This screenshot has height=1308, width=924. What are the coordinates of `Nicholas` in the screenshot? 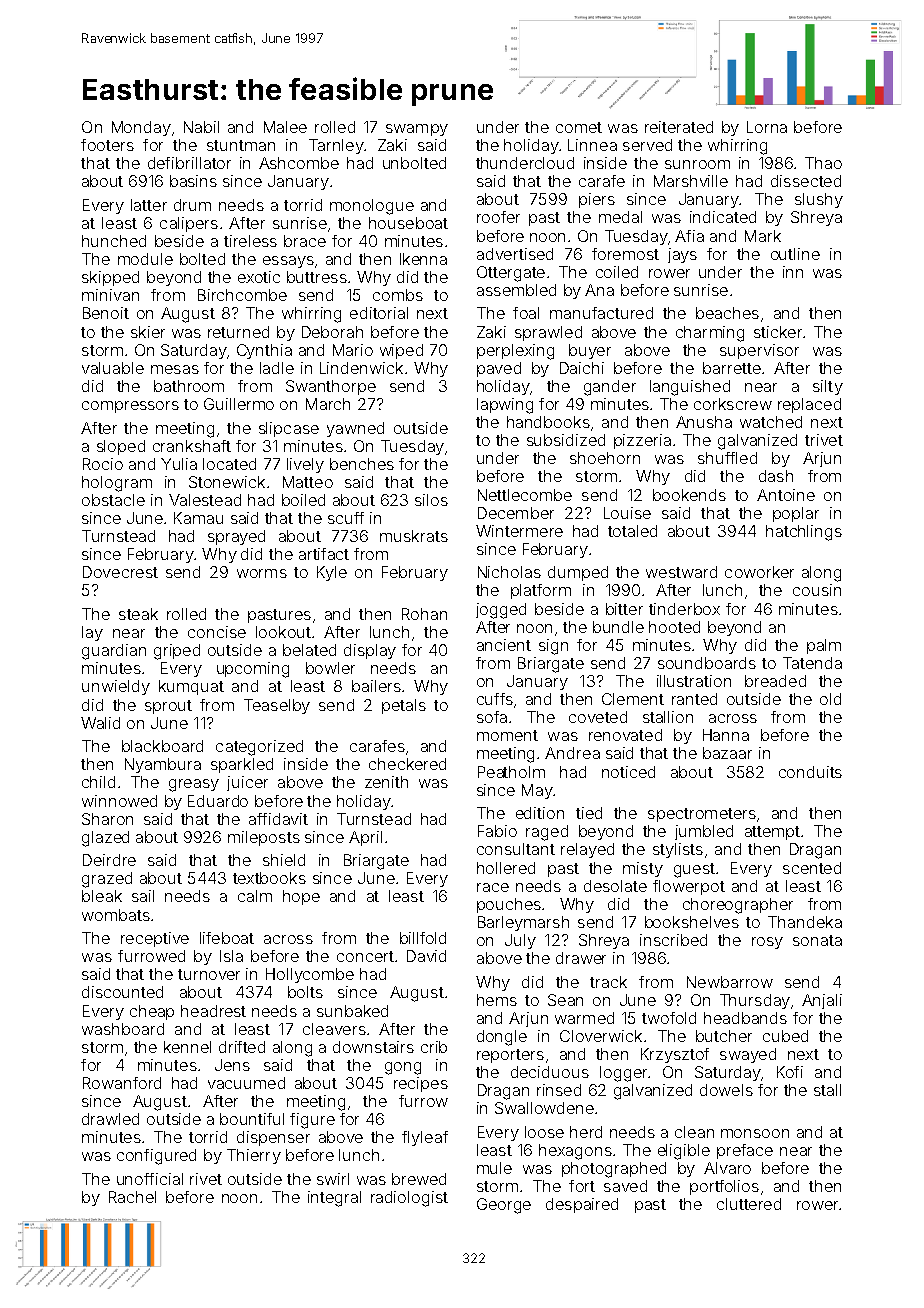 It's located at (509, 572).
